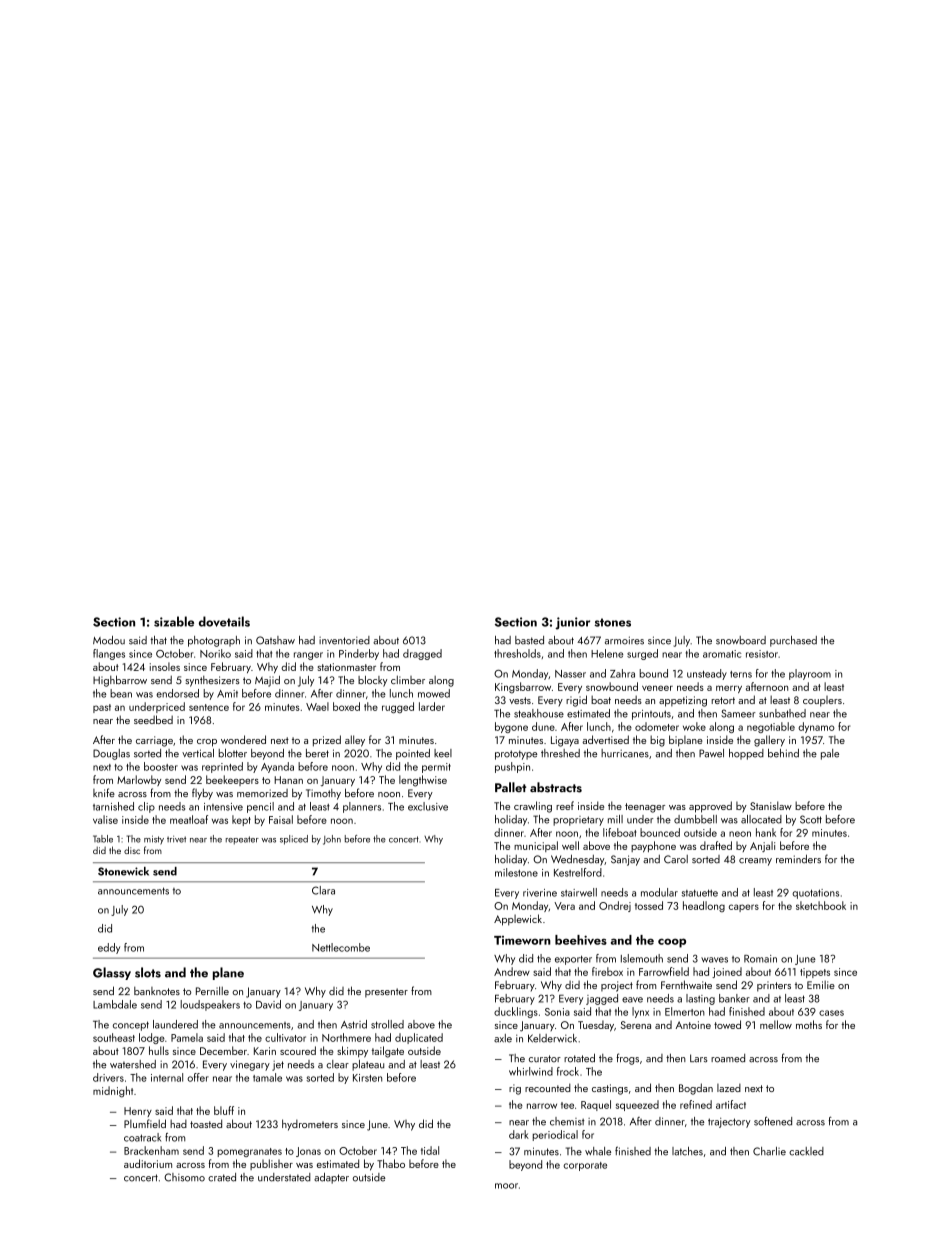 This screenshot has width=952, height=1233. What do you see at coordinates (109, 640) in the screenshot?
I see `Modou` at bounding box center [109, 640].
